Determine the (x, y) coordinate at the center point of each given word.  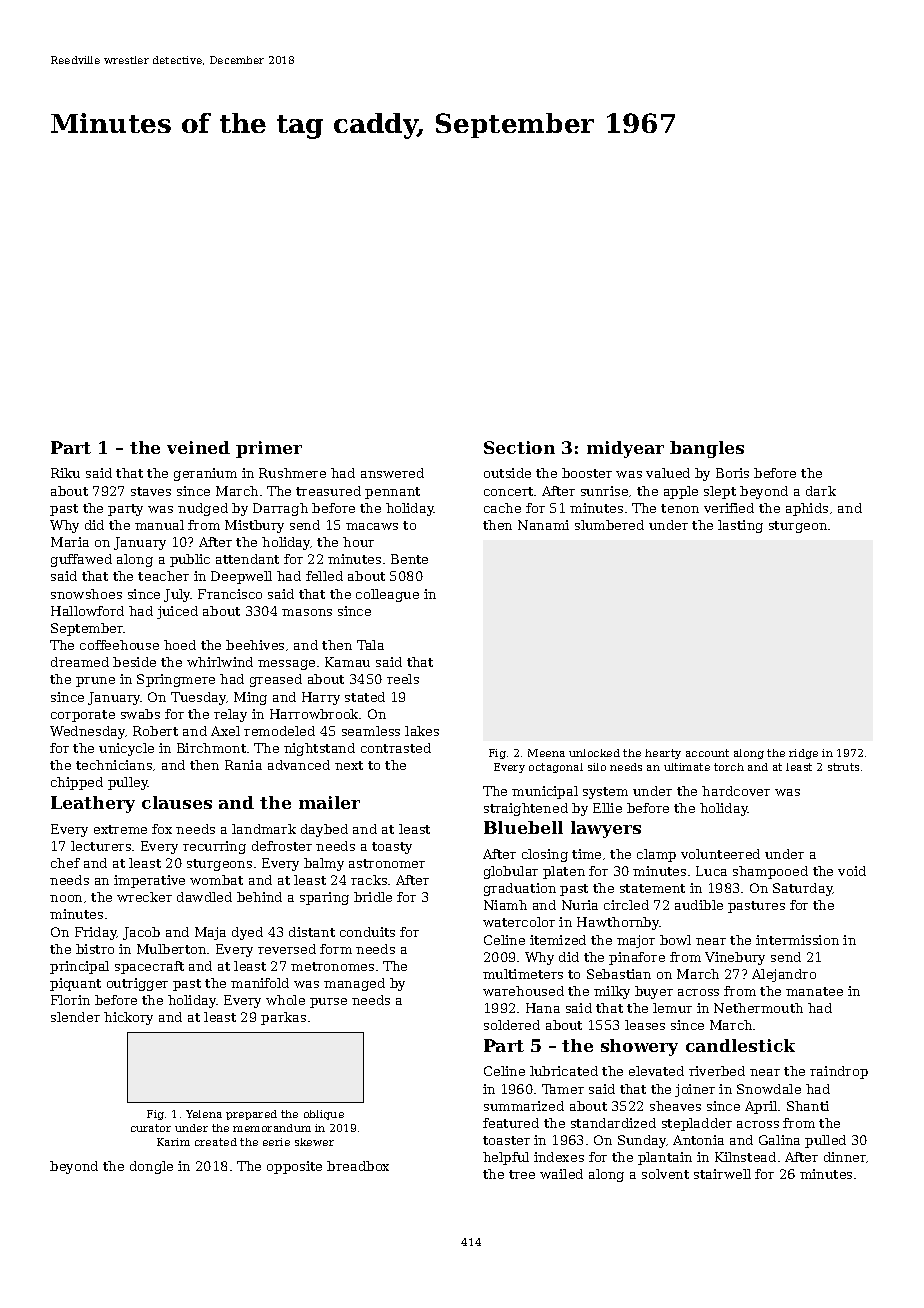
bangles (707, 449)
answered (392, 473)
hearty (663, 754)
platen (564, 872)
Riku (65, 473)
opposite (294, 1167)
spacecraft (149, 967)
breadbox (358, 1166)
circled (626, 905)
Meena (546, 753)
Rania (243, 765)
